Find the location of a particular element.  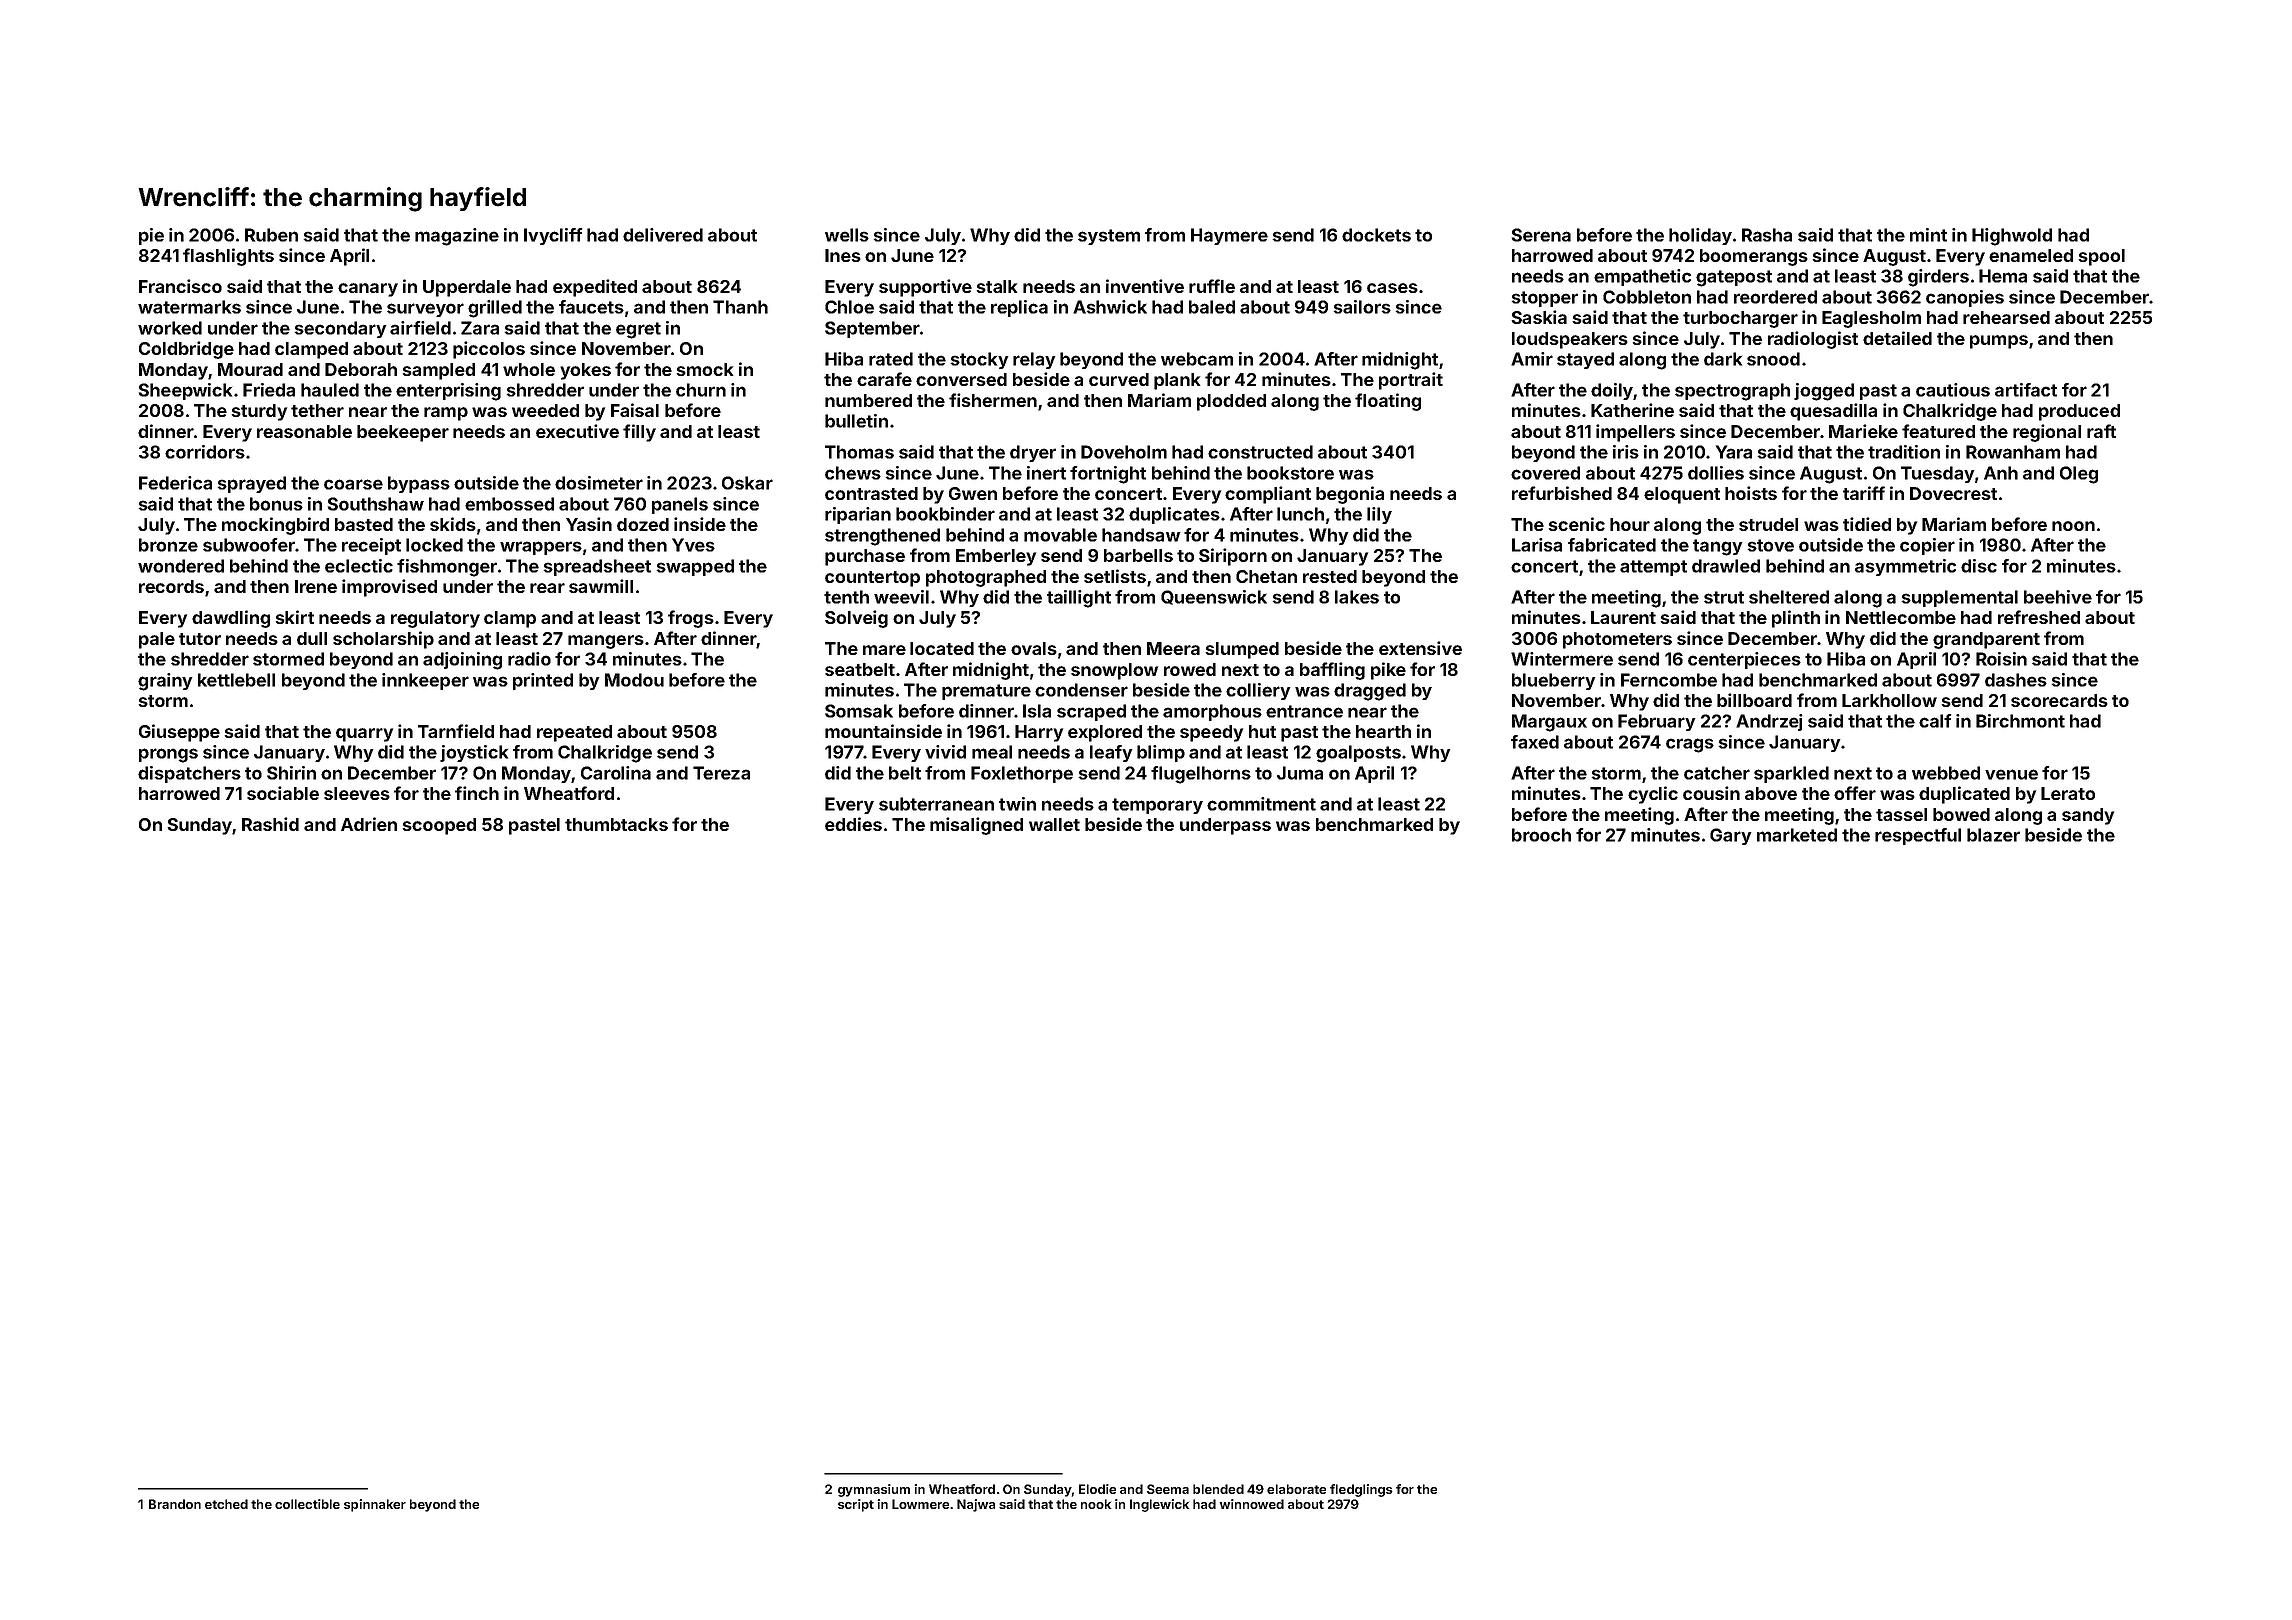

spinnaker is located at coordinates (375, 1505).
